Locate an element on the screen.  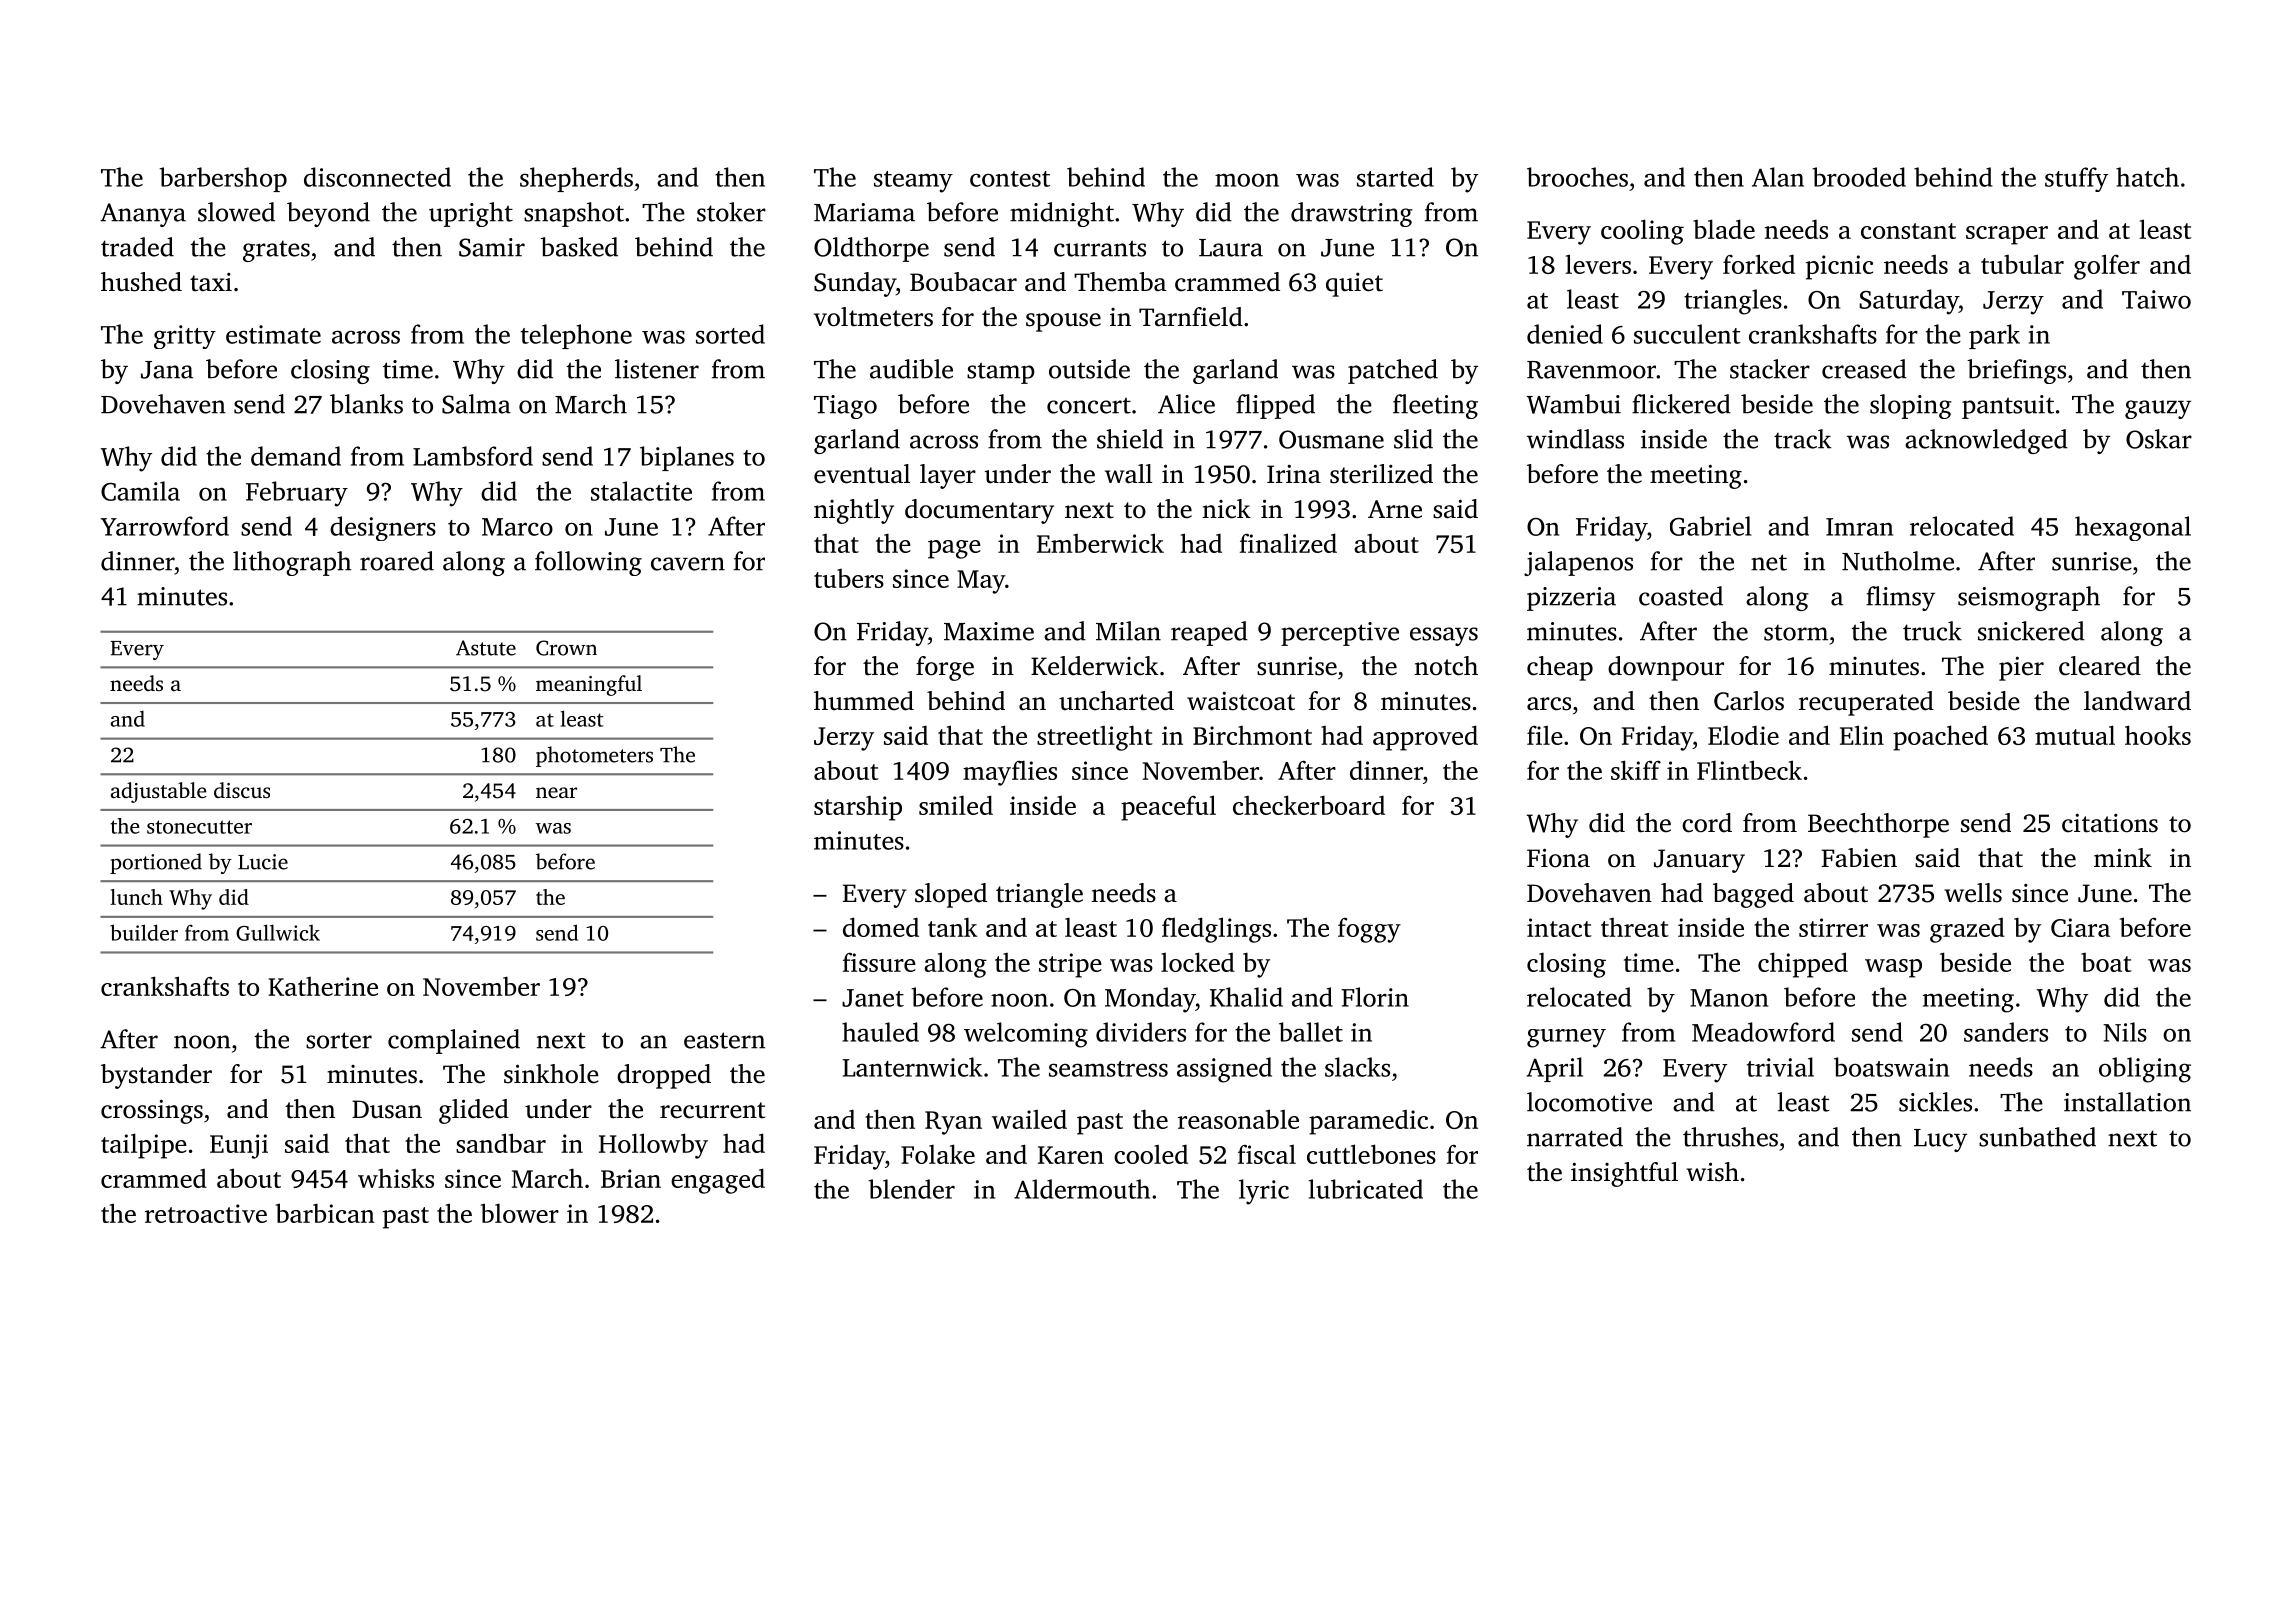
Carlos is located at coordinates (1749, 701).
